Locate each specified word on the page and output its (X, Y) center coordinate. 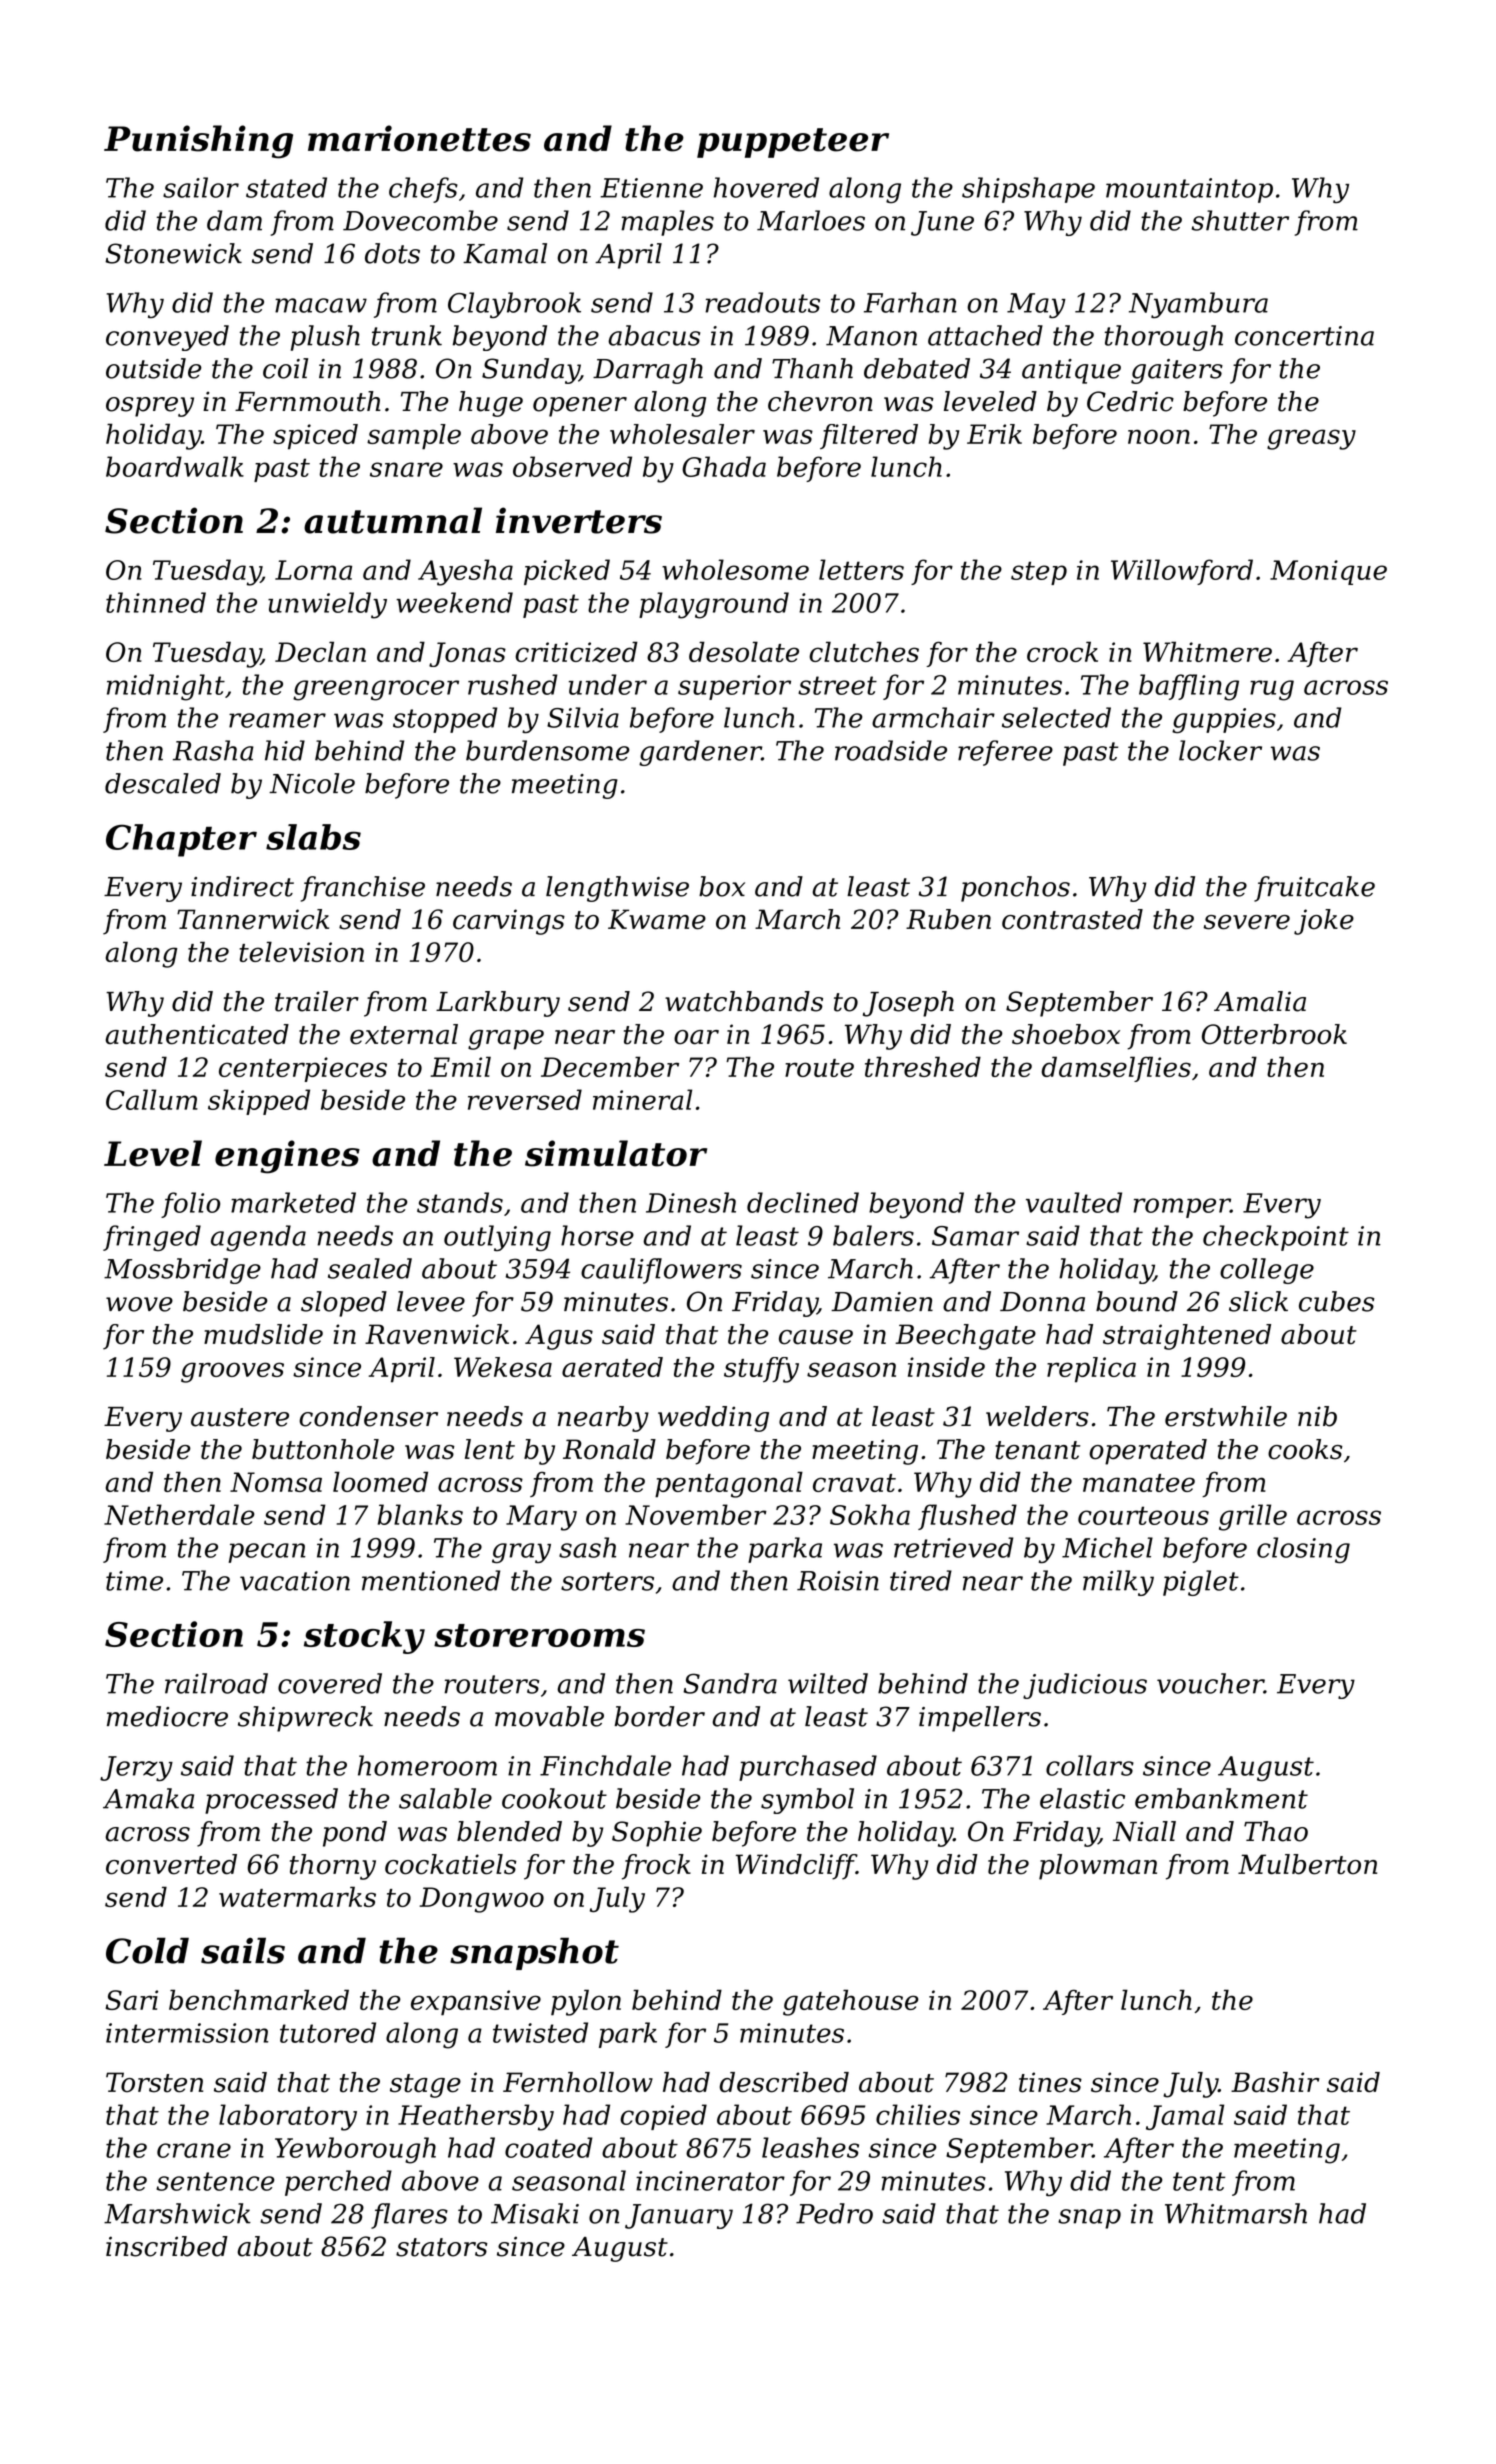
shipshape (1028, 190)
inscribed (167, 2246)
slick (1258, 1301)
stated (286, 187)
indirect (242, 886)
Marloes (811, 220)
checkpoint (1276, 1238)
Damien (882, 1302)
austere (240, 1417)
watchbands (744, 1001)
